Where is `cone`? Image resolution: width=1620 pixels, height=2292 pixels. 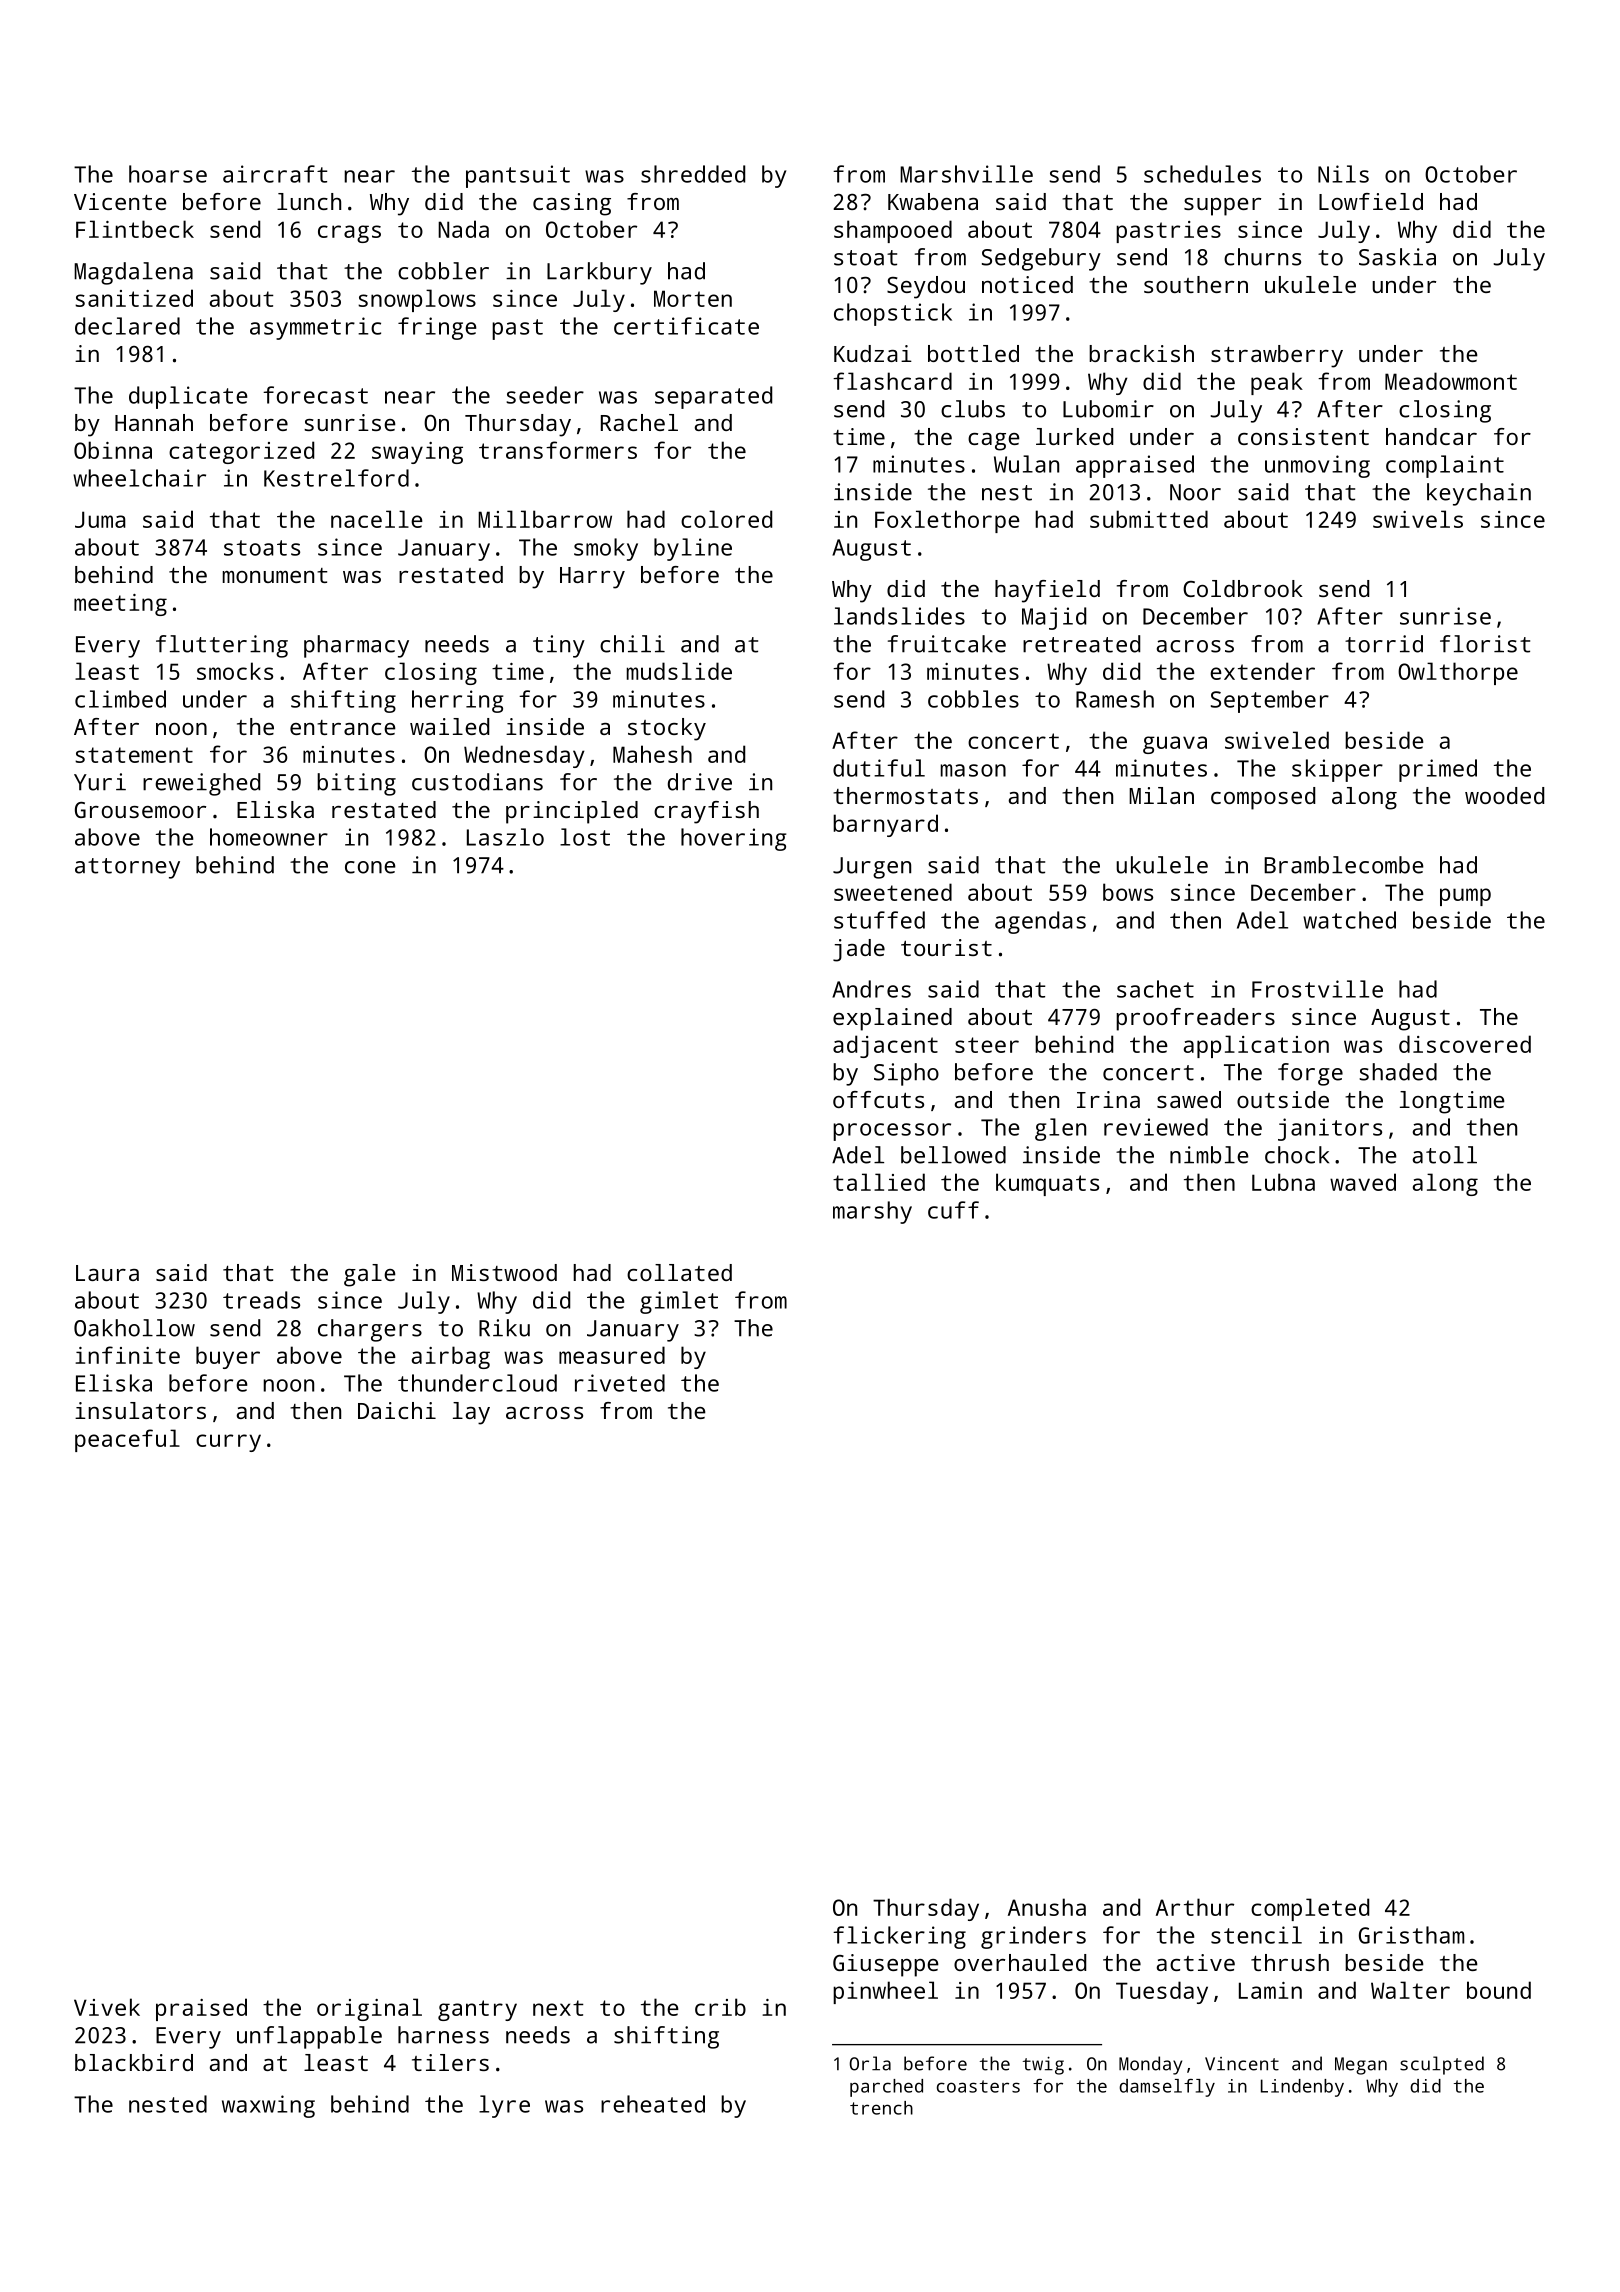
cone is located at coordinates (370, 867).
